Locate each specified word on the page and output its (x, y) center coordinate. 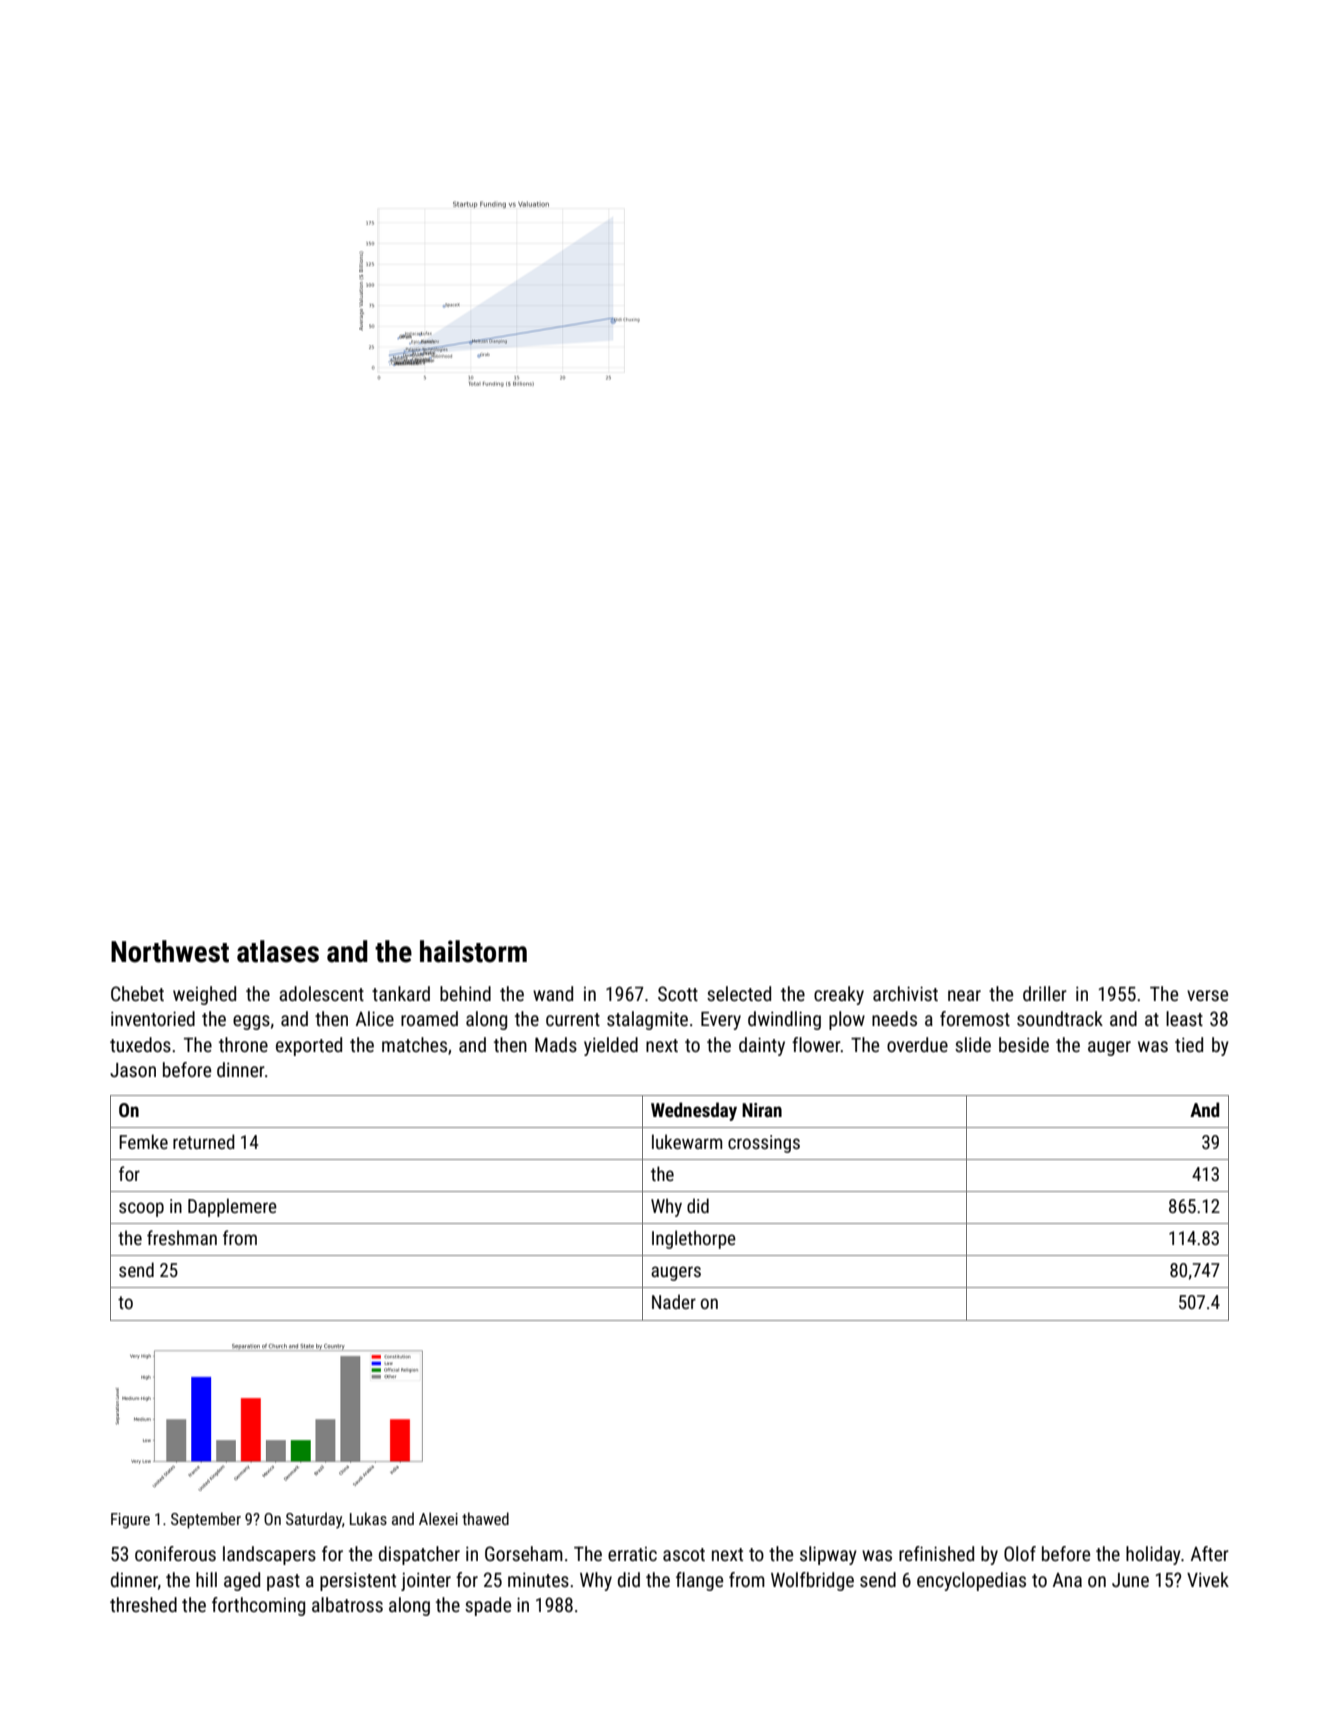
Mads (556, 1044)
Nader (674, 1301)
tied (1189, 1044)
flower (816, 1044)
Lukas (368, 1518)
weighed (204, 995)
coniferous (175, 1553)
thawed (485, 1518)
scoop (141, 1209)
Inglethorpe (694, 1239)
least (1184, 1018)
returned (204, 1141)
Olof (1020, 1553)
